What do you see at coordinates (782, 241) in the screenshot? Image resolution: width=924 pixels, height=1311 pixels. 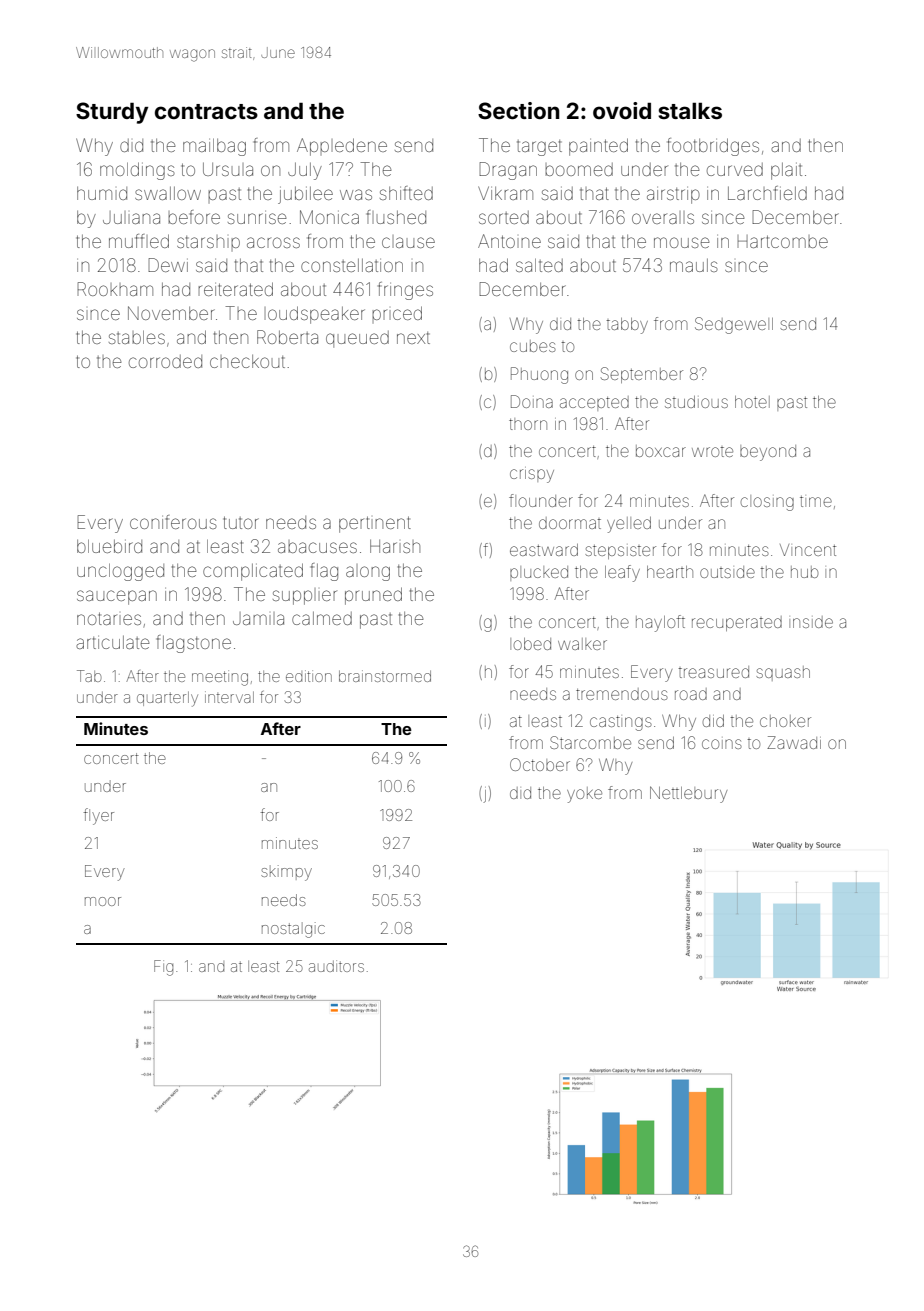 I see `Hartcombe` at bounding box center [782, 241].
